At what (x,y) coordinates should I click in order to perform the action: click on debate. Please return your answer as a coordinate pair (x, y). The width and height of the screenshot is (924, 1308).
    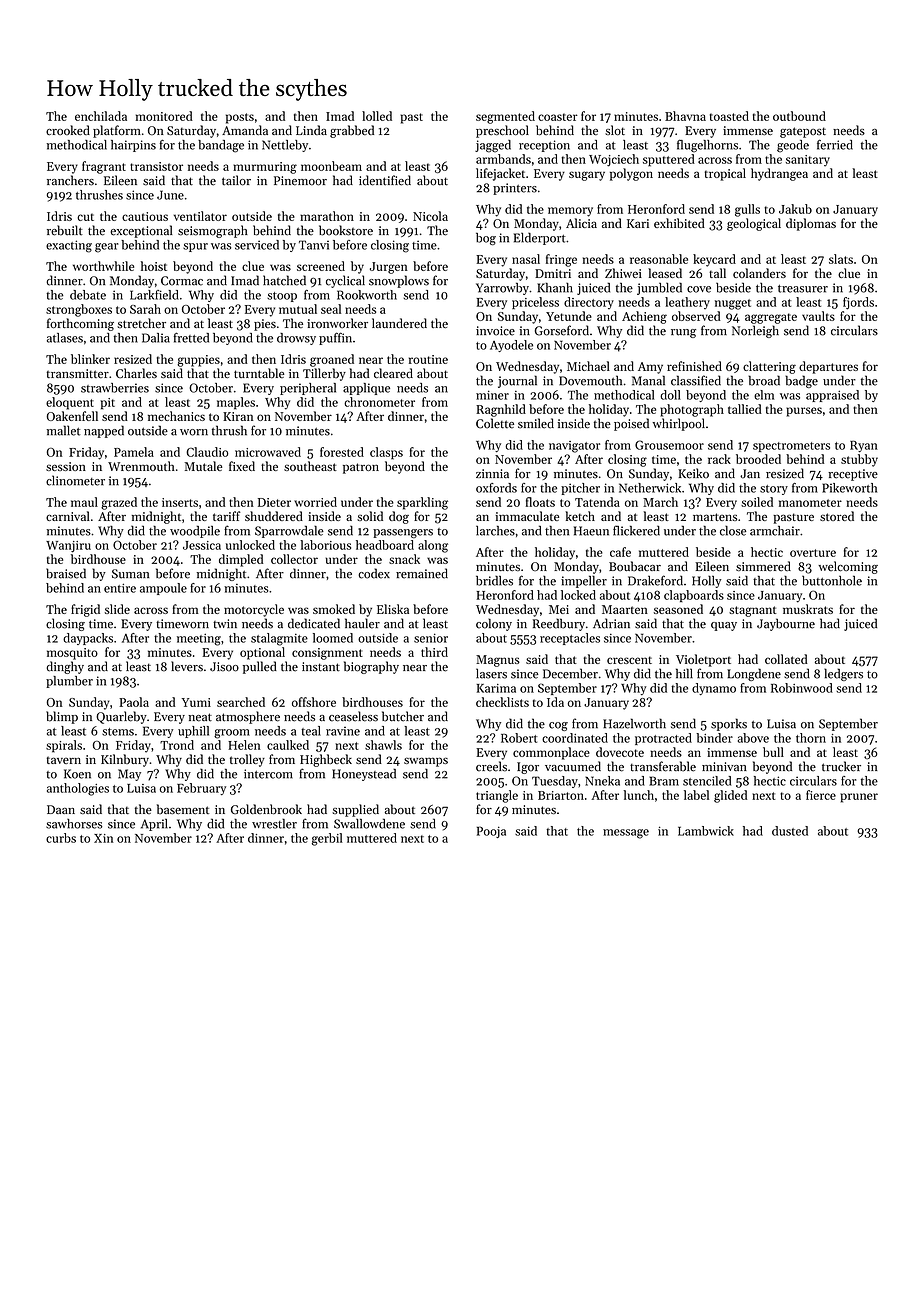
    Looking at the image, I should click on (88, 295).
